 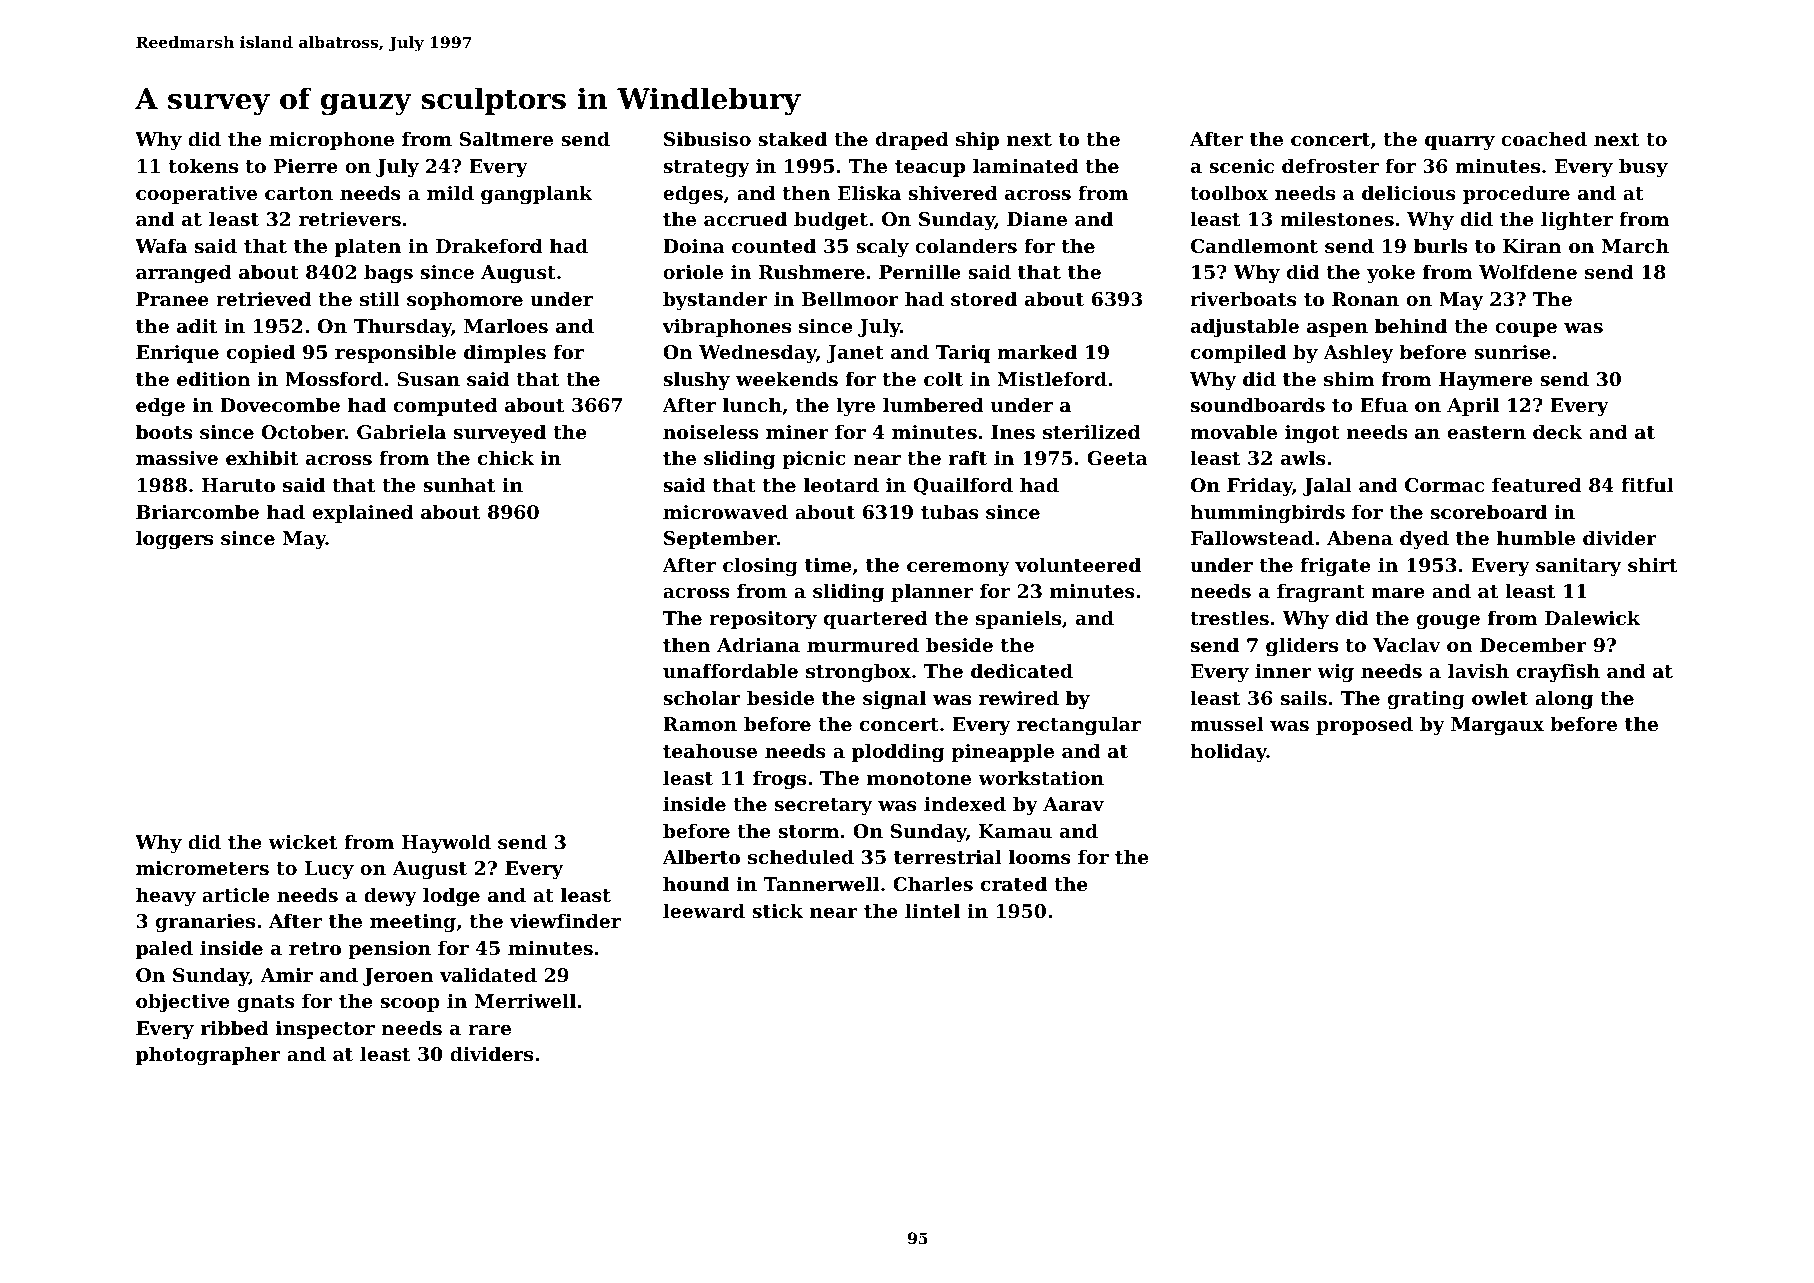 I want to click on looms, so click(x=1040, y=857).
